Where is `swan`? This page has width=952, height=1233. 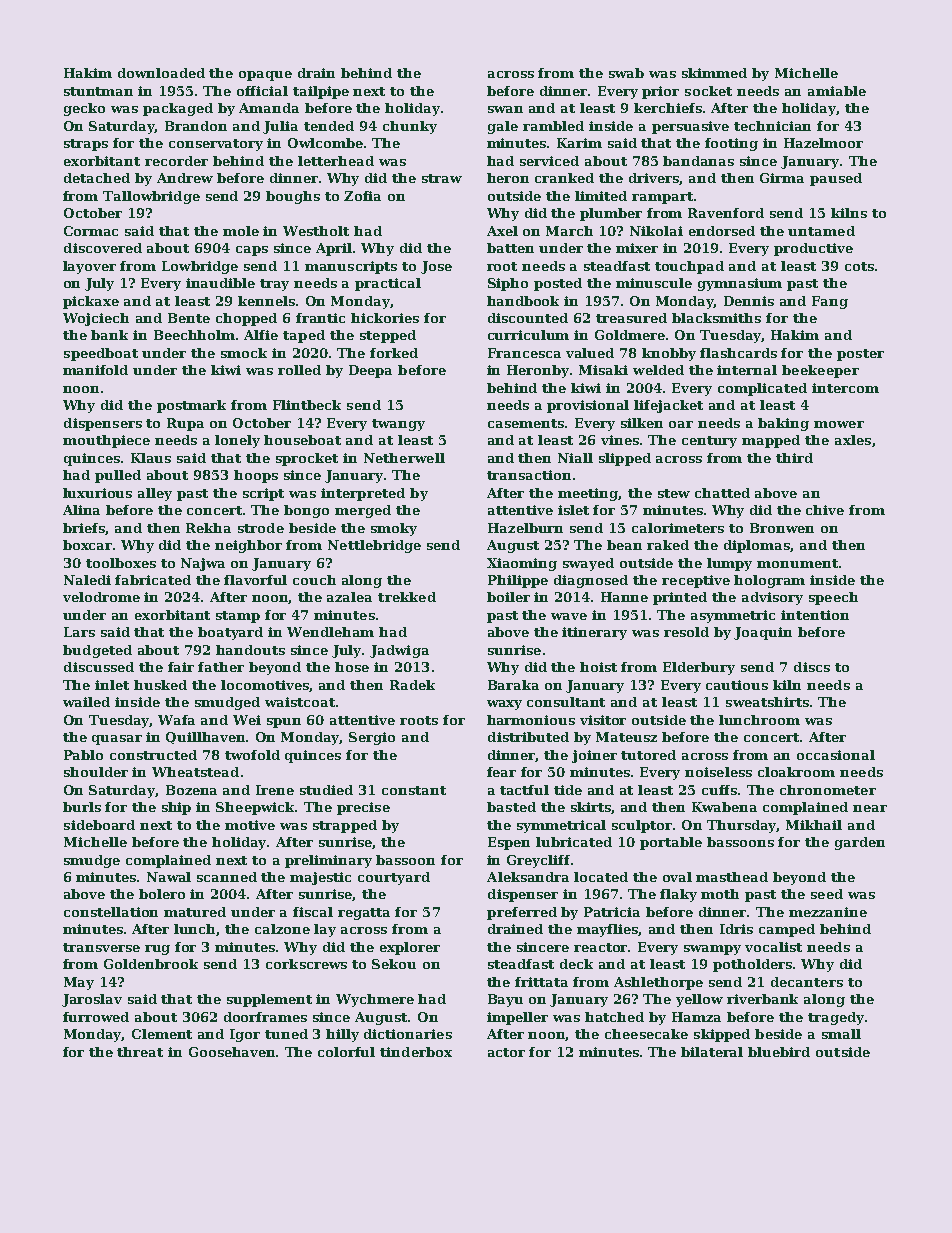
swan is located at coordinates (505, 109).
